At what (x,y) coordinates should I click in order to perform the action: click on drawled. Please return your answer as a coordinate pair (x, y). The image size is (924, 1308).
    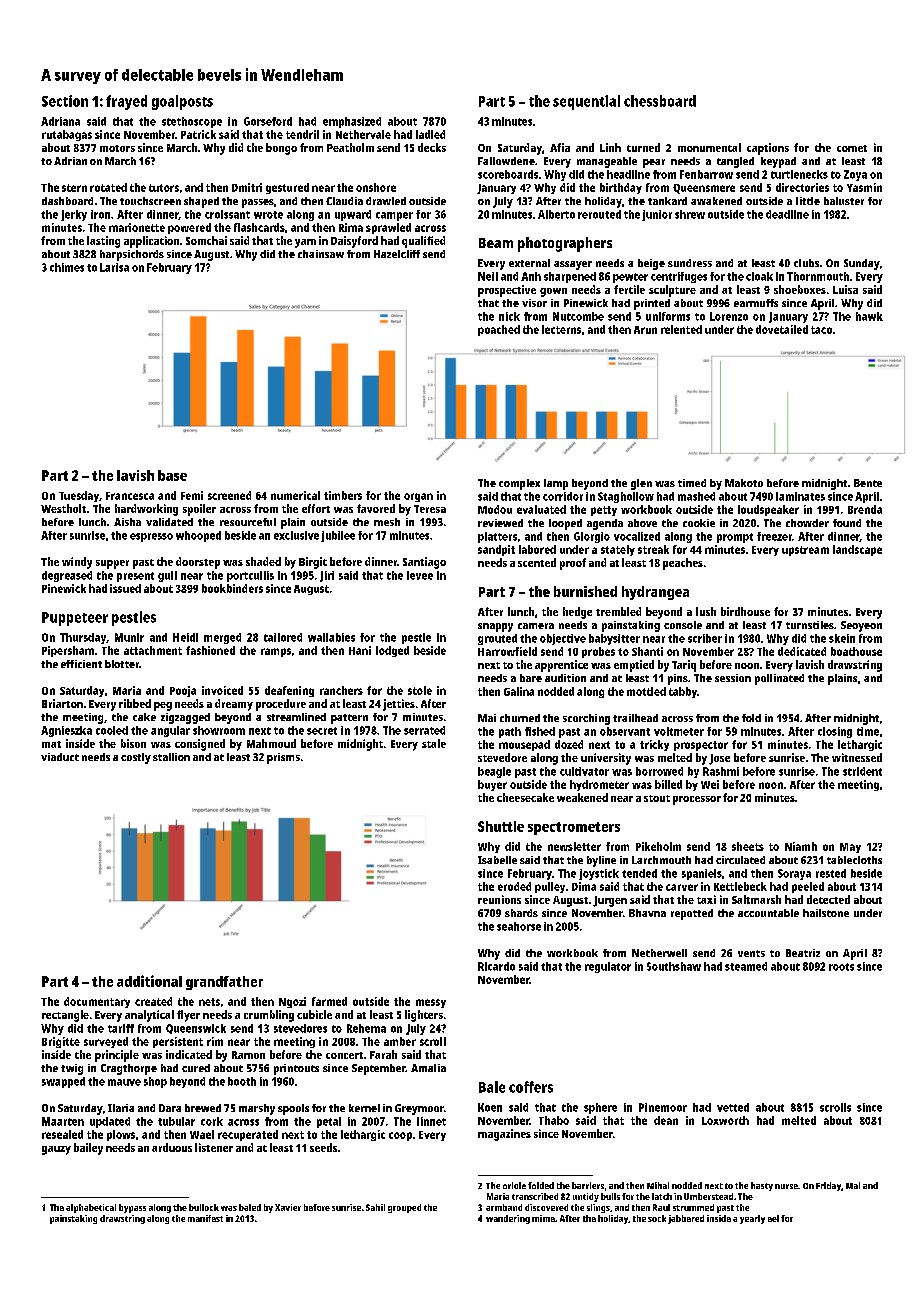
    Looking at the image, I should click on (386, 201).
